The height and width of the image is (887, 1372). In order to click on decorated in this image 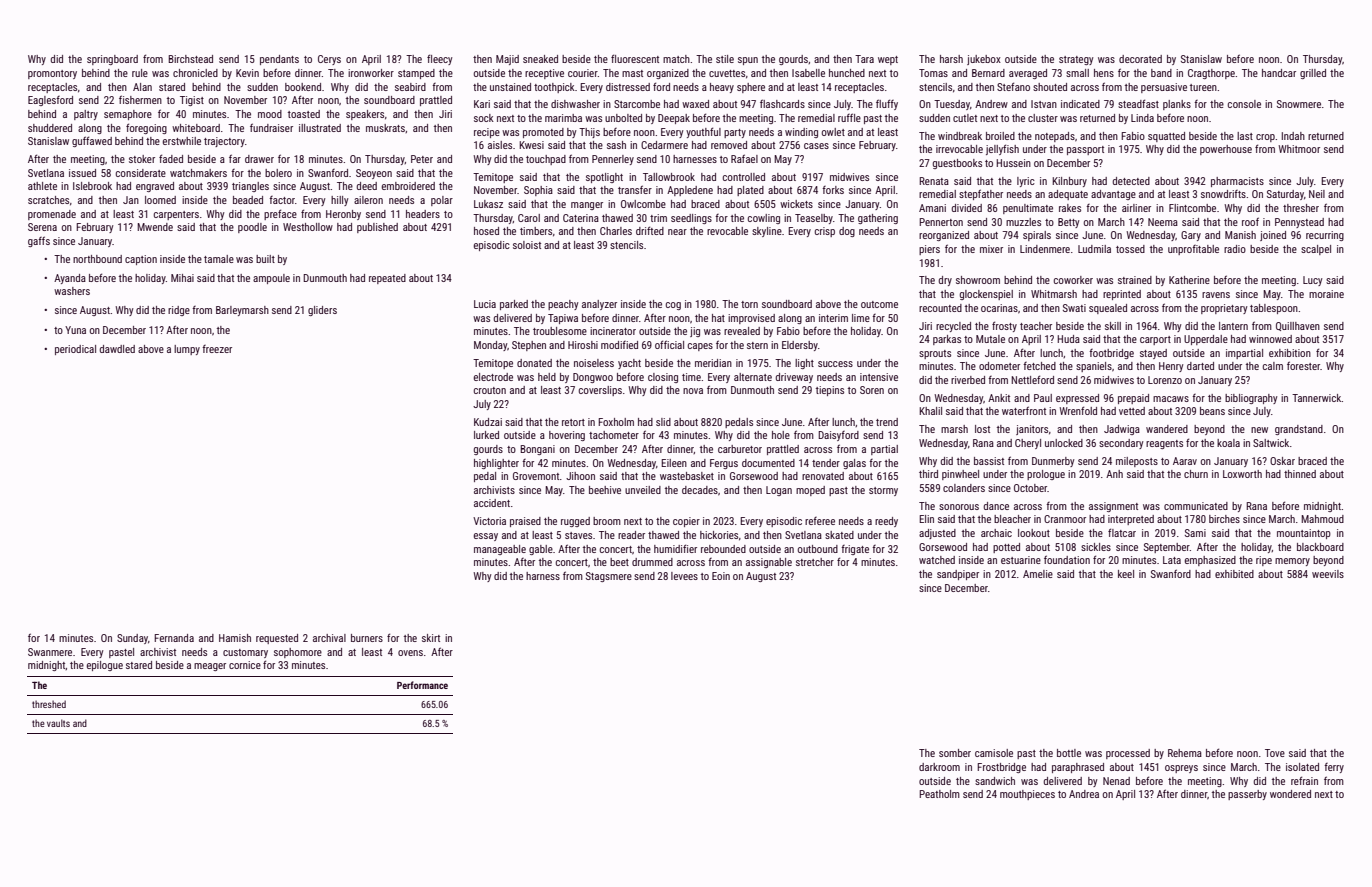, I will do `click(1140, 59)`.
